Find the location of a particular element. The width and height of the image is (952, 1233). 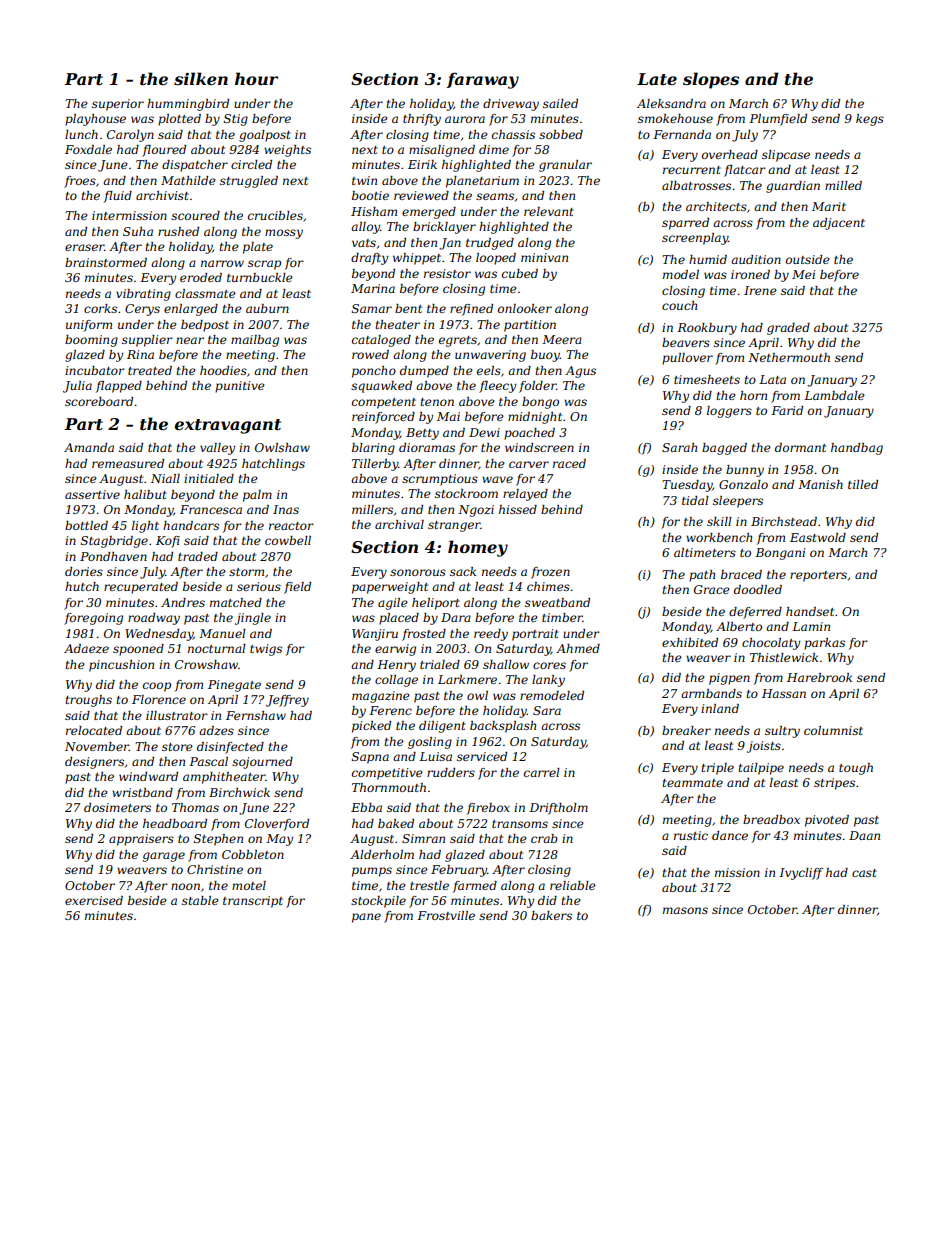

kegs is located at coordinates (870, 120).
